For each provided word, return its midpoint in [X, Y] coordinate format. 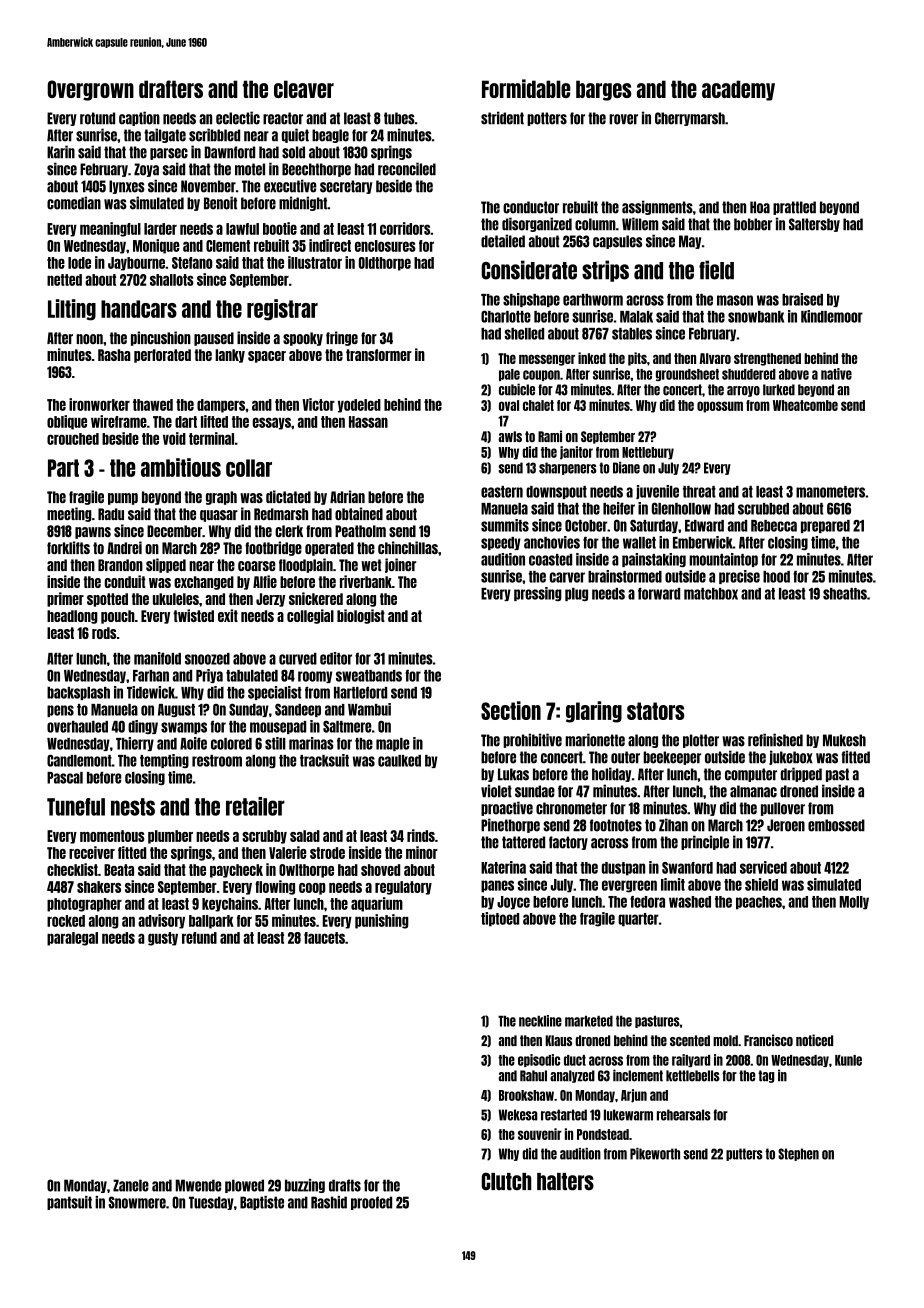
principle [705, 842]
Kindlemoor [832, 316]
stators [656, 711]
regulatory [403, 888]
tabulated [252, 676]
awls [510, 436]
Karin [61, 152]
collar [249, 468]
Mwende [198, 1185]
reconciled [407, 169]
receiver [92, 852]
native [836, 374]
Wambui [369, 709]
